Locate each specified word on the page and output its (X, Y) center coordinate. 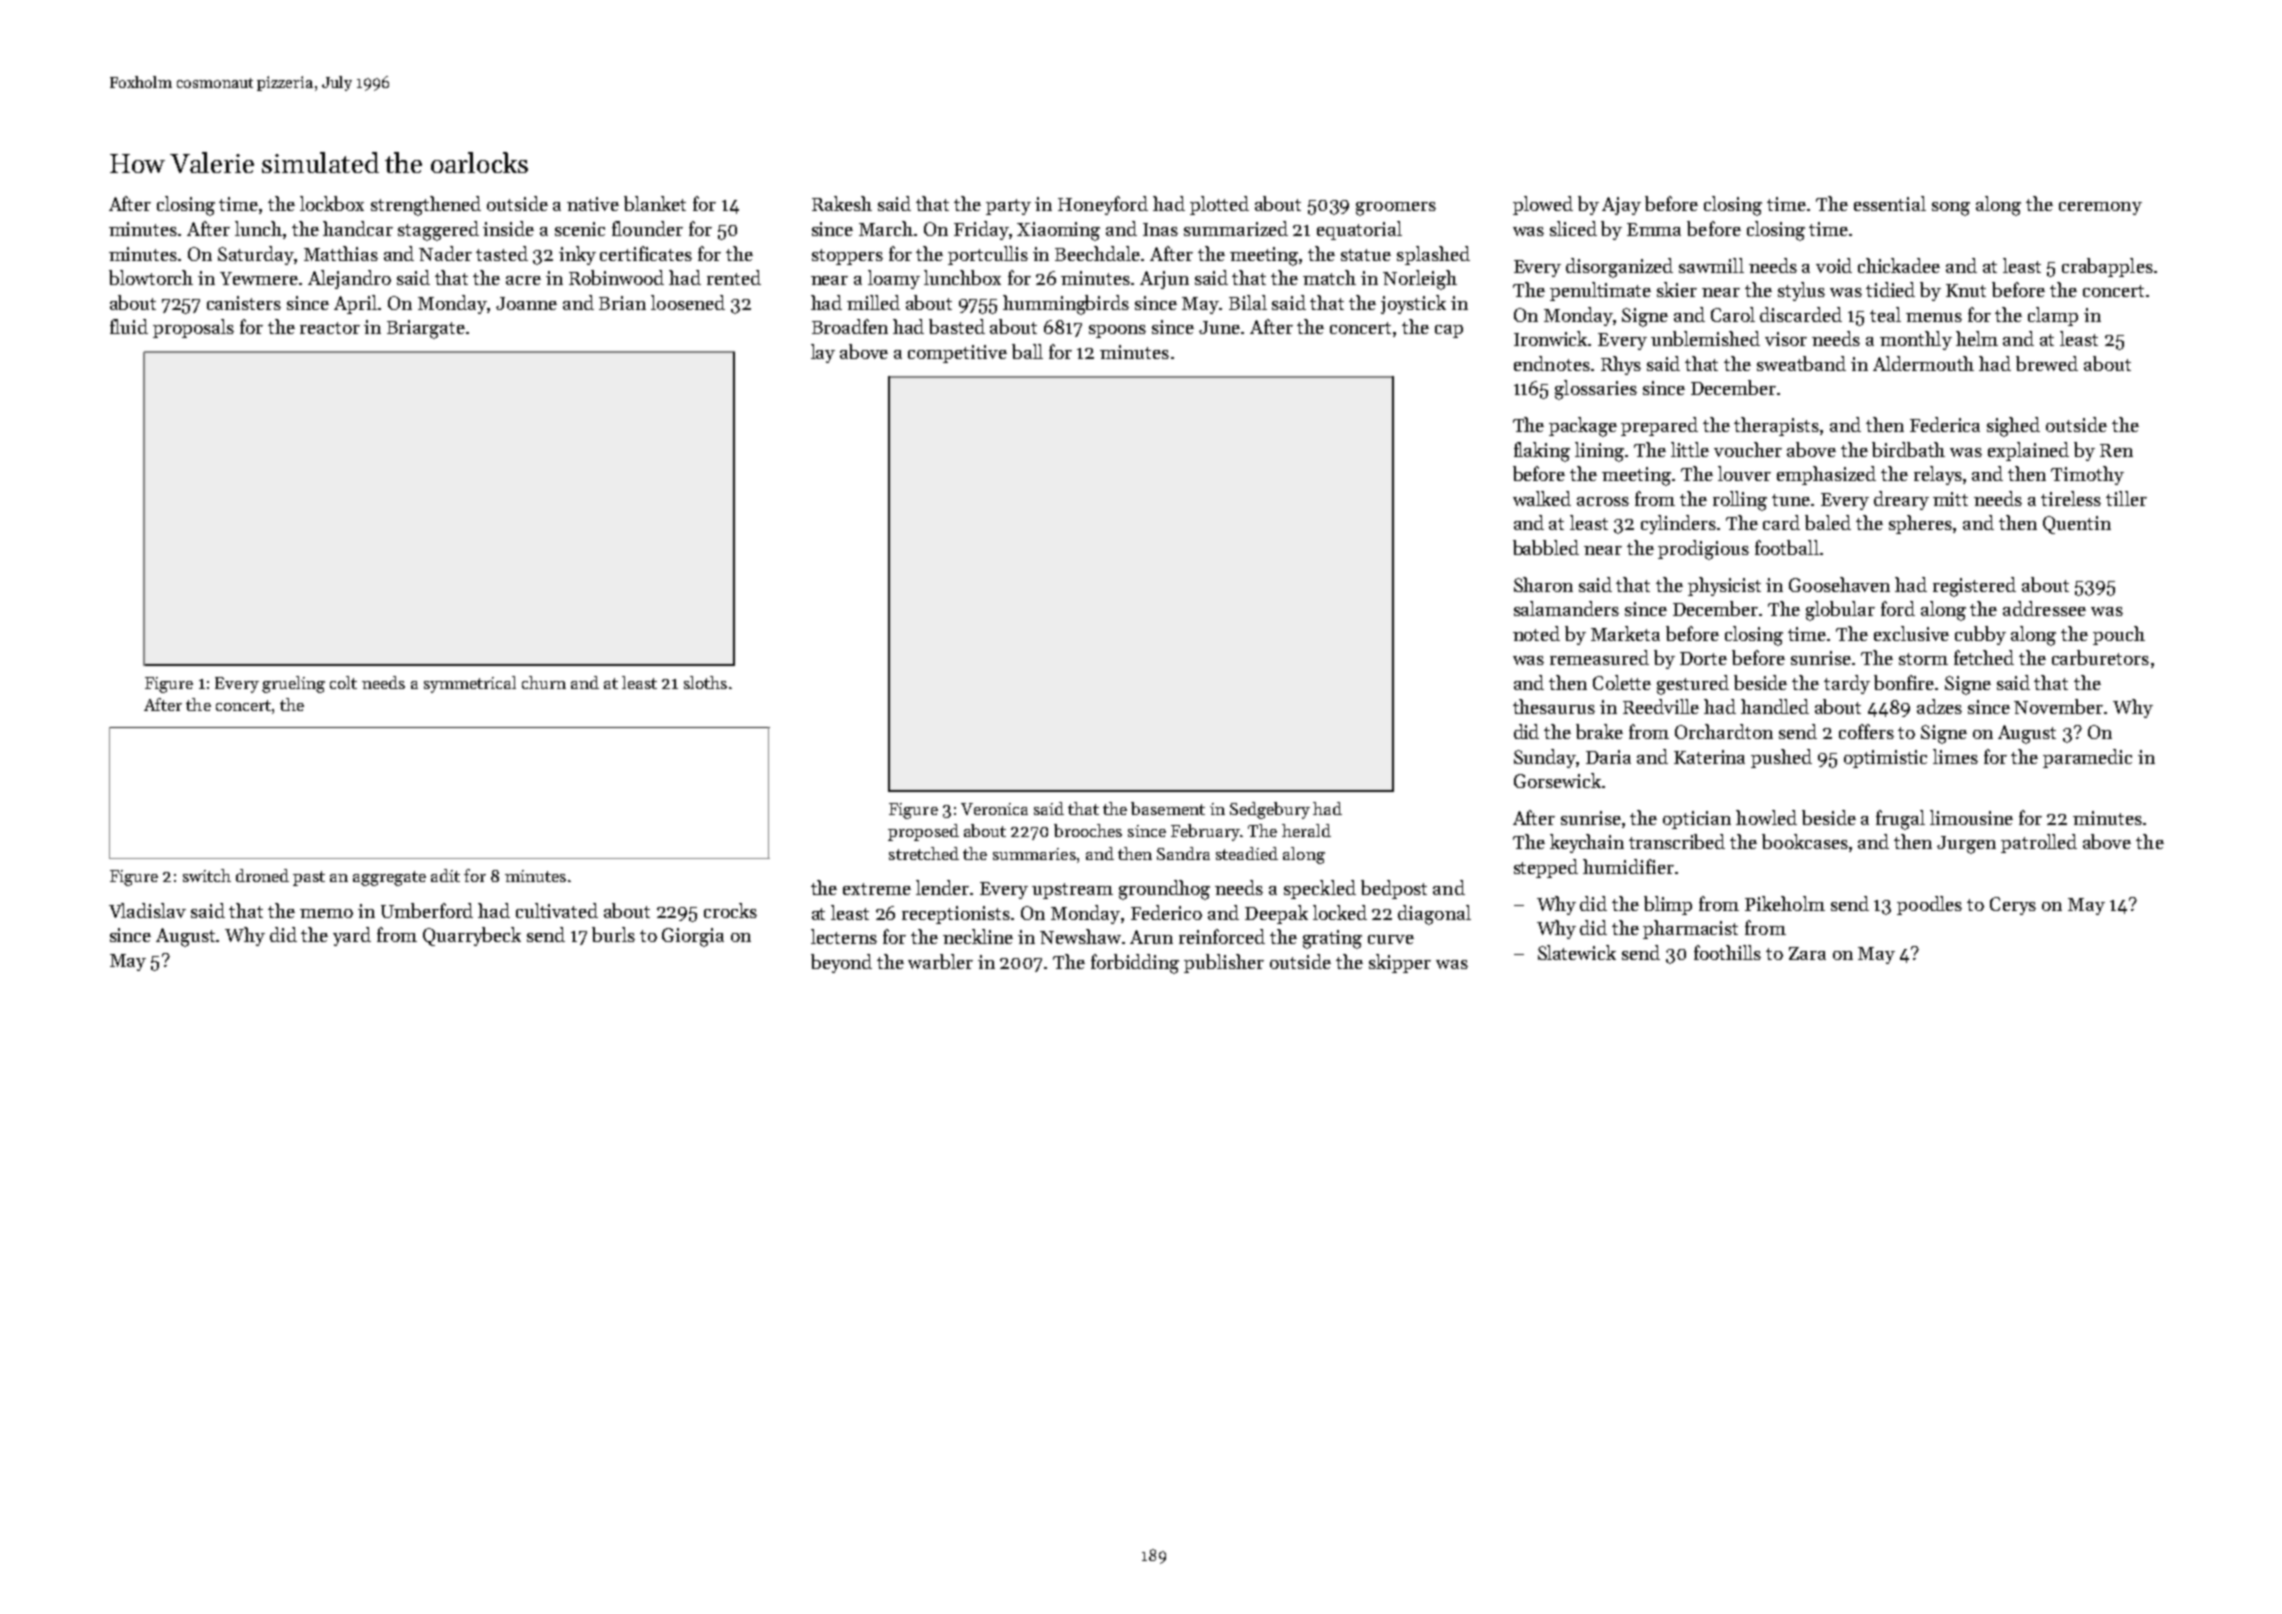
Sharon (1543, 584)
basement (1168, 808)
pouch (2119, 635)
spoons (1117, 331)
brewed (2047, 363)
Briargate (426, 329)
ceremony (2100, 208)
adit (445, 875)
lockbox (332, 203)
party (1008, 207)
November (2058, 706)
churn (544, 682)
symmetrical (470, 684)
